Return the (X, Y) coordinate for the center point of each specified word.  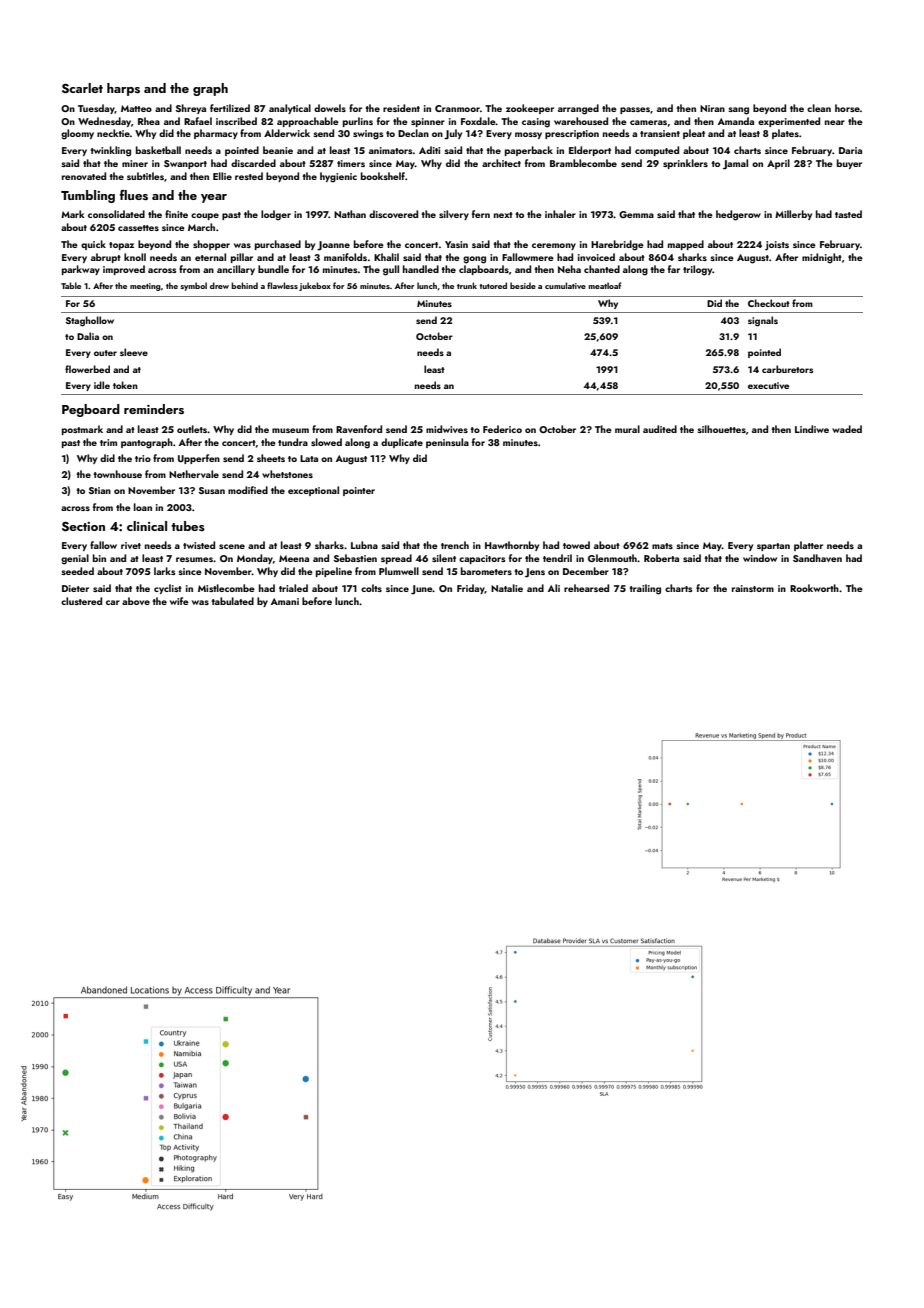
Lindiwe (812, 429)
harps (123, 89)
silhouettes (721, 429)
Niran (712, 108)
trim (108, 442)
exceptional (313, 491)
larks (164, 571)
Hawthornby (512, 546)
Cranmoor (457, 108)
